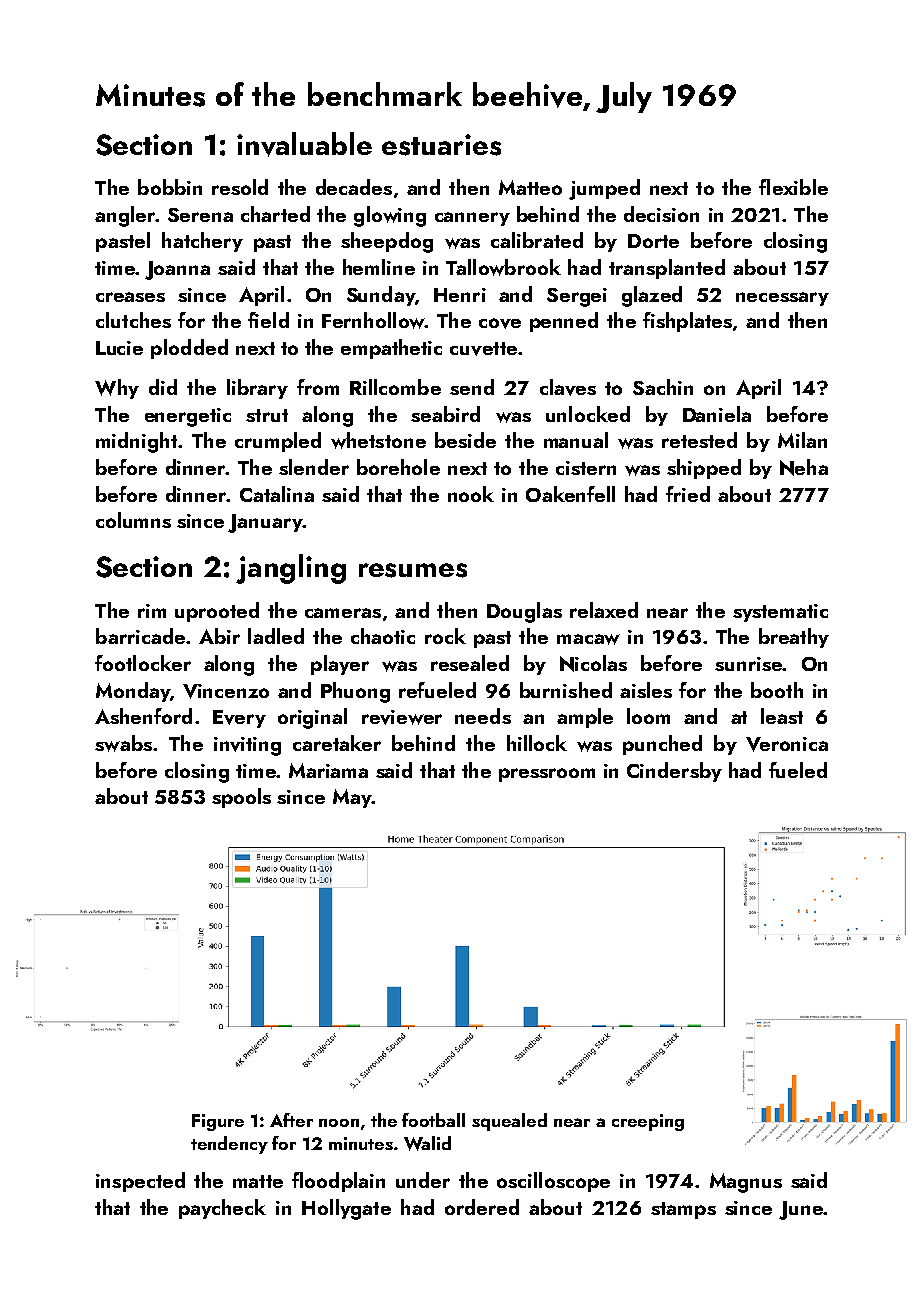 Image resolution: width=924 pixels, height=1308 pixels. What do you see at coordinates (482, 1207) in the document?
I see `ordered` at bounding box center [482, 1207].
